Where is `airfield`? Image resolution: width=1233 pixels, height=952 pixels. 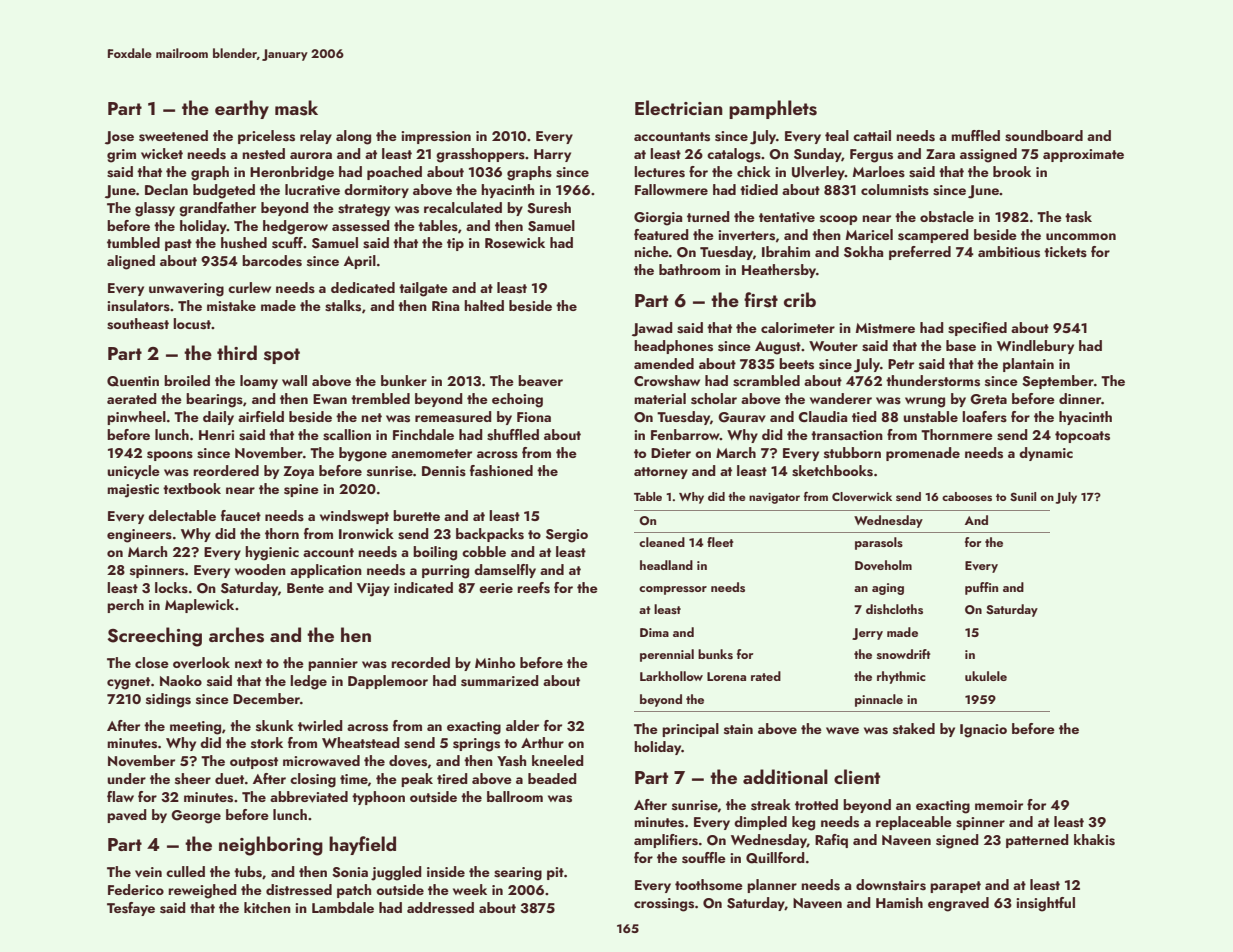
airfield is located at coordinates (261, 416).
